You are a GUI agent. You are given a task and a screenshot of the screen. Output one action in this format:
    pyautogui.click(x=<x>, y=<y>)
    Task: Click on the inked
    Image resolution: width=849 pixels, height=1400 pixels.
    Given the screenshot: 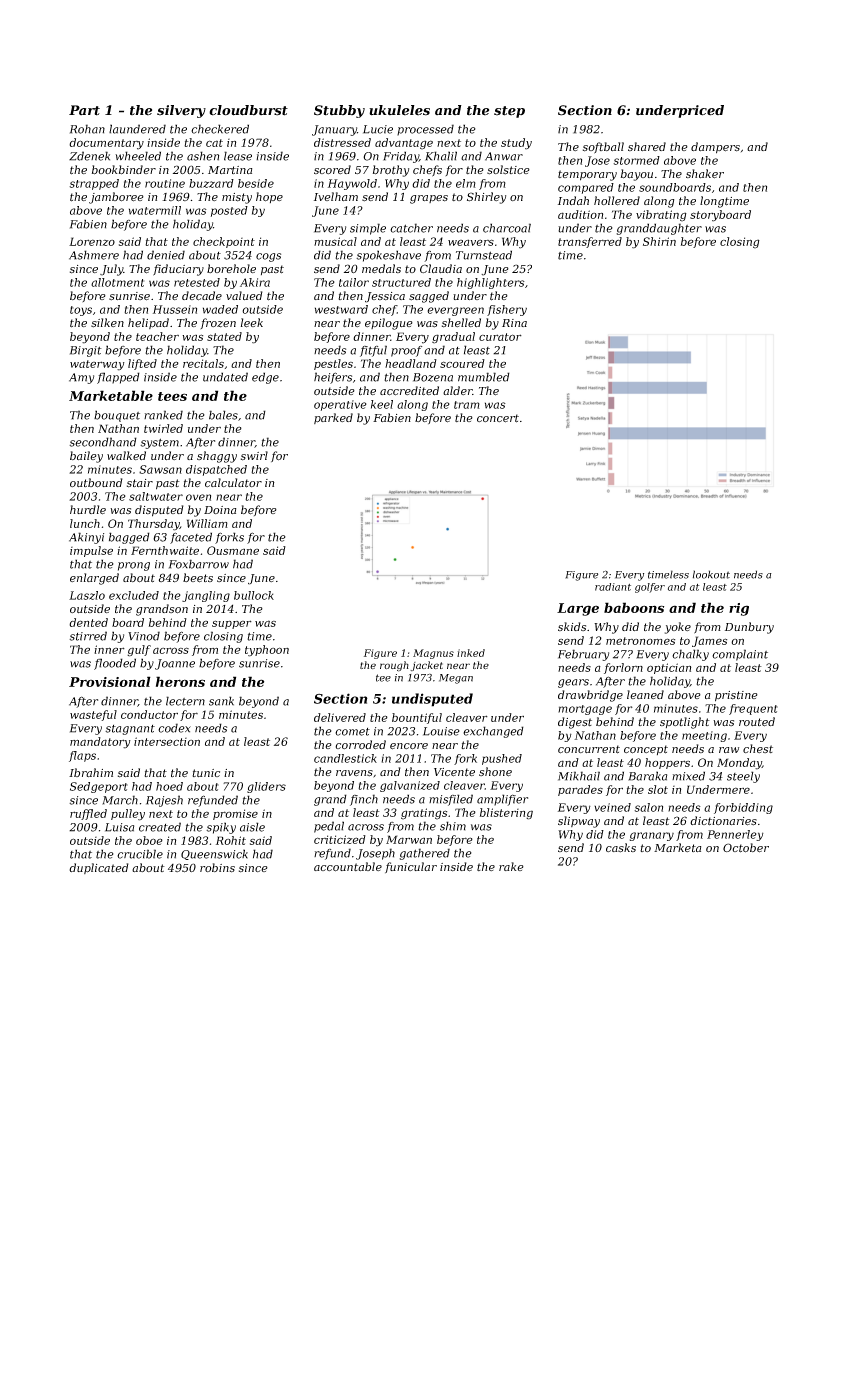 What is the action you would take?
    pyautogui.click(x=471, y=653)
